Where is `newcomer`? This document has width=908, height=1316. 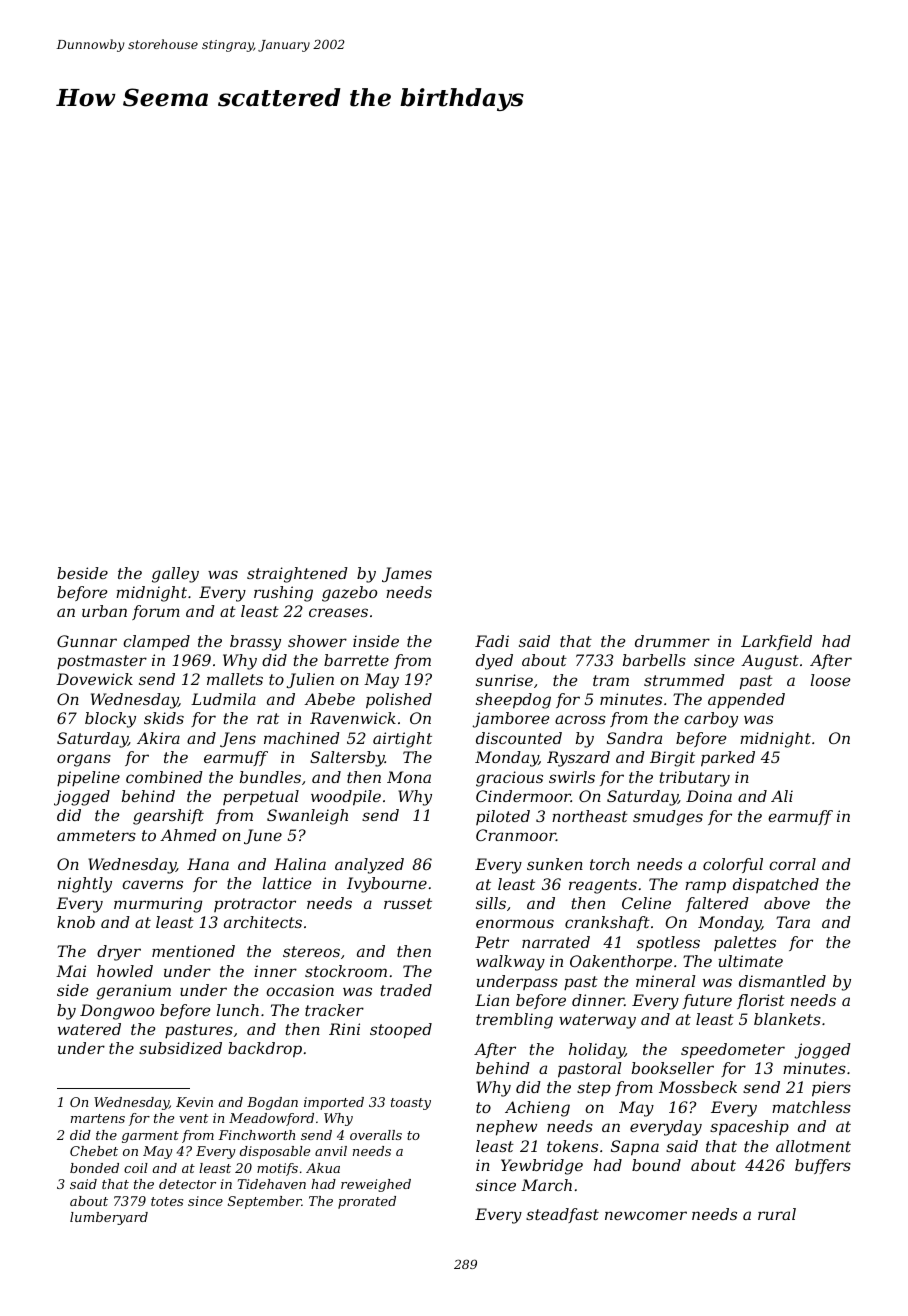 newcomer is located at coordinates (646, 1215).
